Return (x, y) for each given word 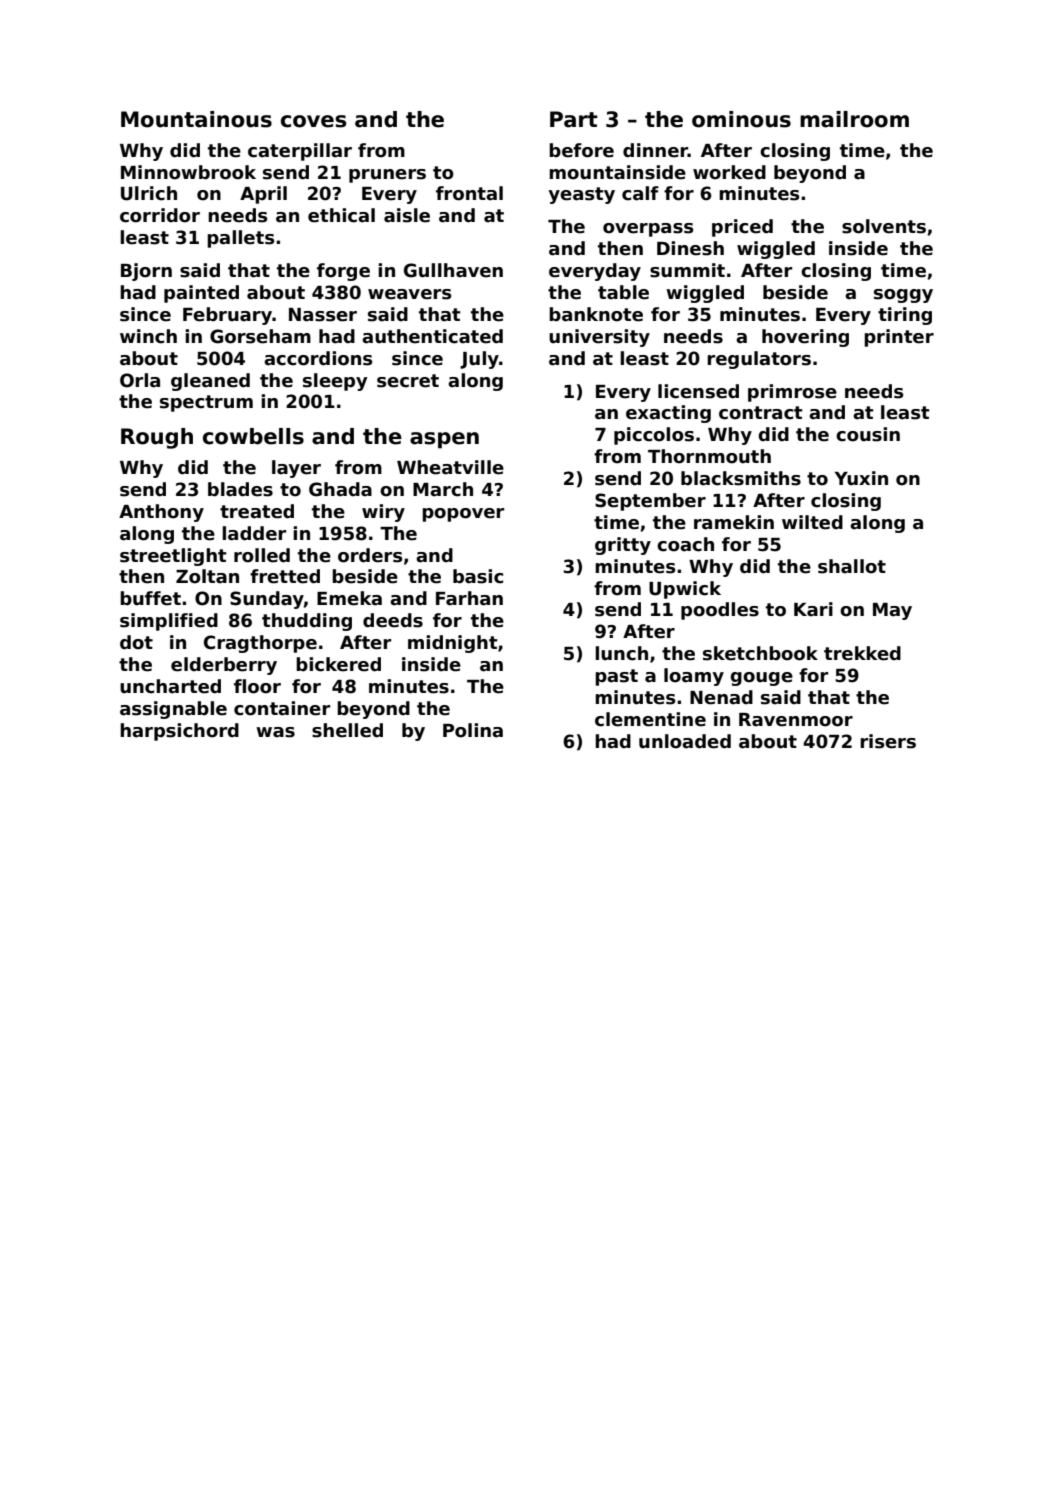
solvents (884, 226)
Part (574, 119)
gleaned (210, 382)
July (479, 360)
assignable (173, 710)
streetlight (173, 557)
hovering (805, 338)
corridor (160, 215)
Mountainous (196, 119)
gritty (623, 546)
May (892, 611)
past (616, 677)
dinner (655, 150)
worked (729, 172)
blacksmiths (741, 478)
